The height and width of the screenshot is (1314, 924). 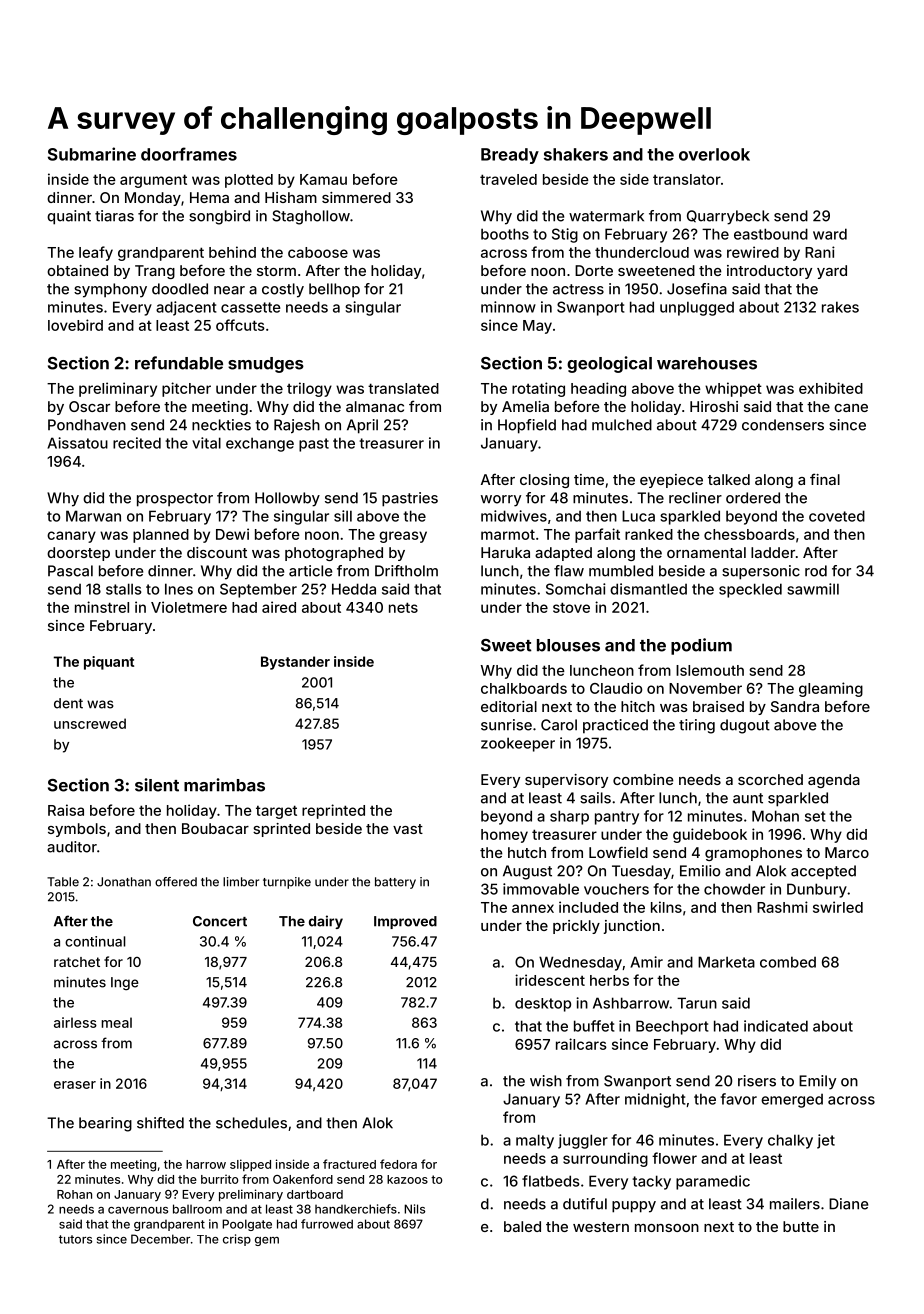 What do you see at coordinates (753, 252) in the screenshot?
I see `rewired` at bounding box center [753, 252].
